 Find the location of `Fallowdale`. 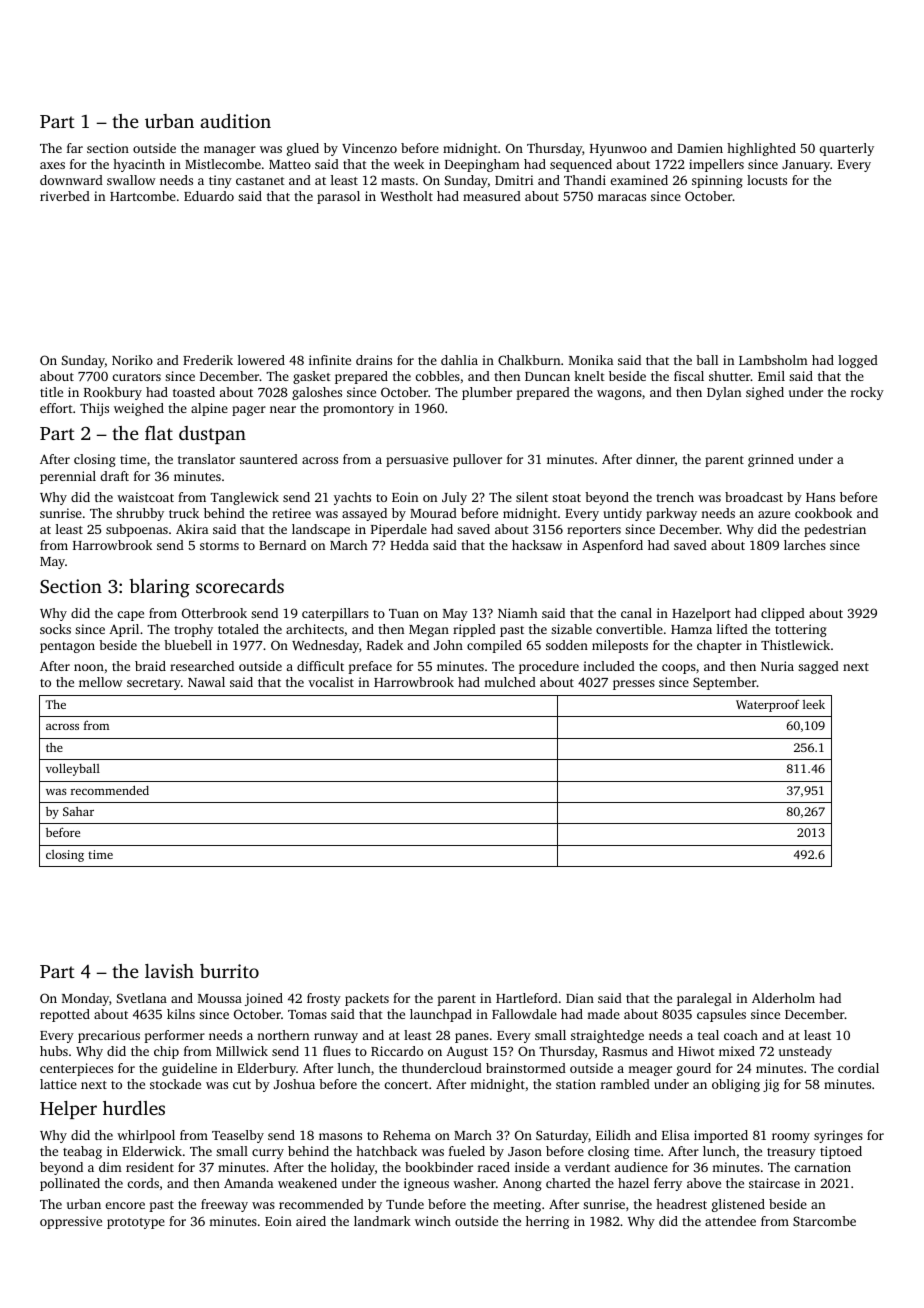

Fallowdale is located at coordinates (524, 1014).
